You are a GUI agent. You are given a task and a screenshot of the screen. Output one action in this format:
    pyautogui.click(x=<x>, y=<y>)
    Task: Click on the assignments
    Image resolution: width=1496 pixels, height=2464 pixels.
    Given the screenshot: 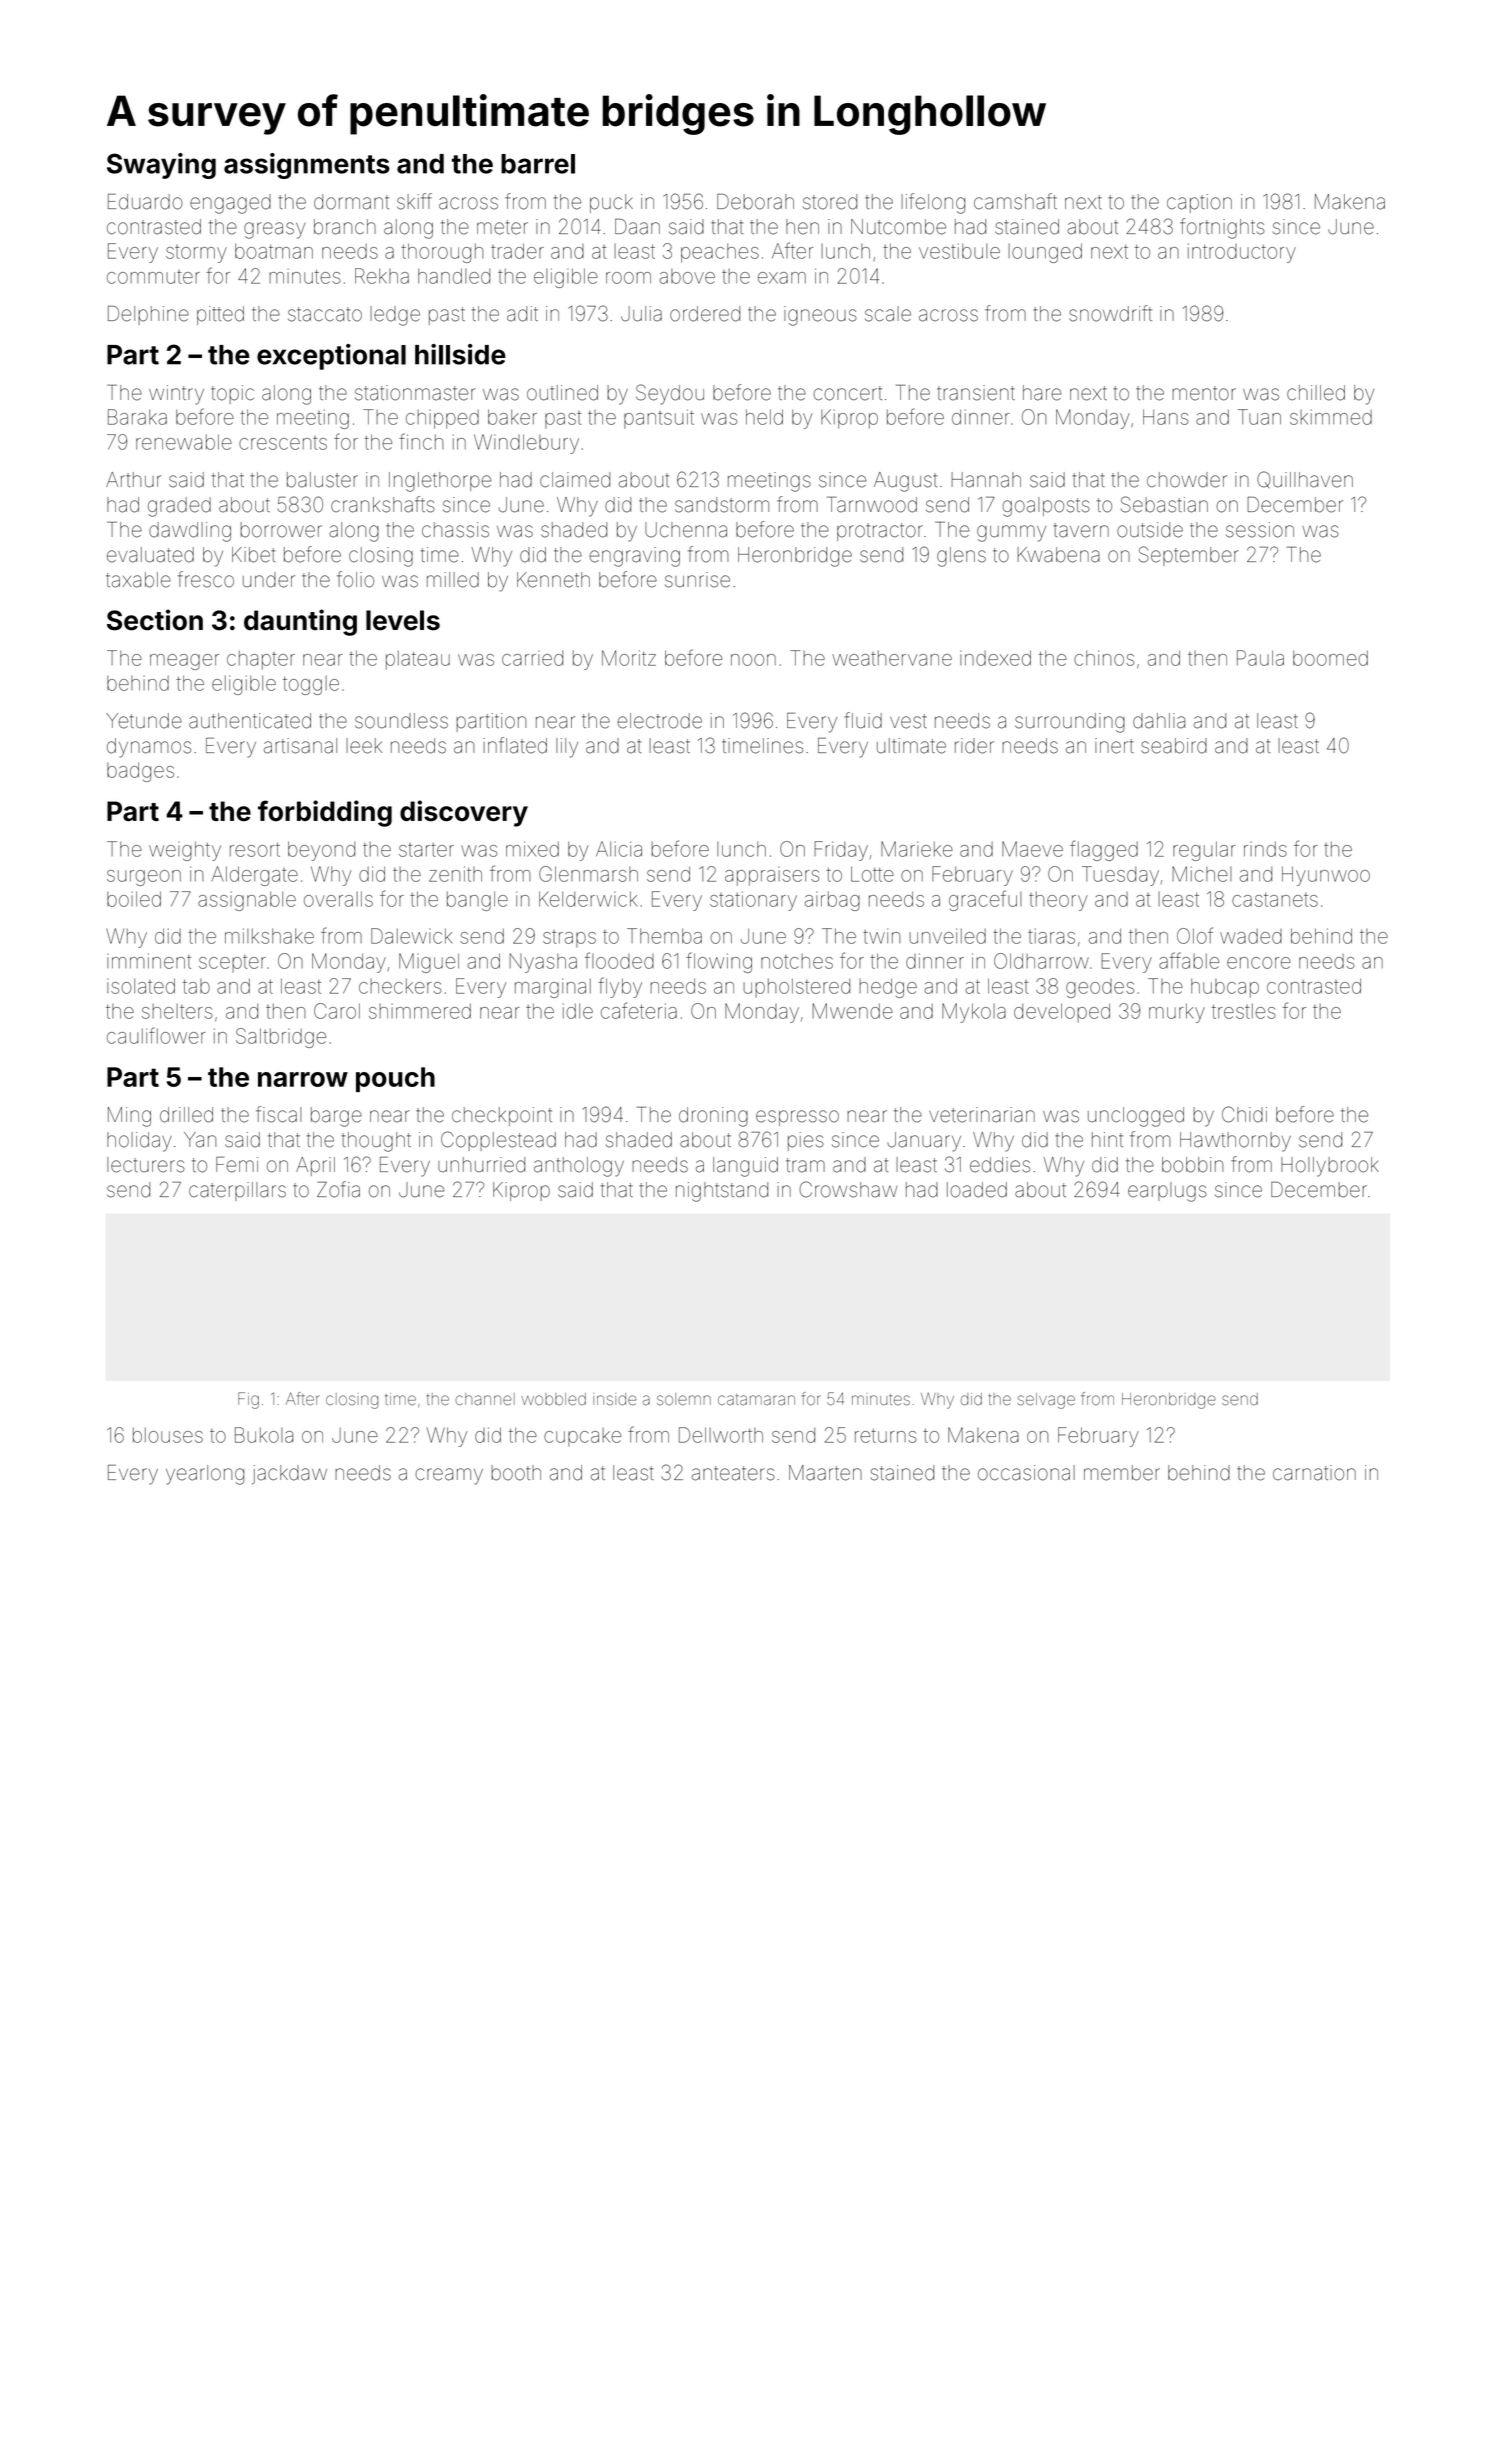 What is the action you would take?
    pyautogui.click(x=307, y=166)
